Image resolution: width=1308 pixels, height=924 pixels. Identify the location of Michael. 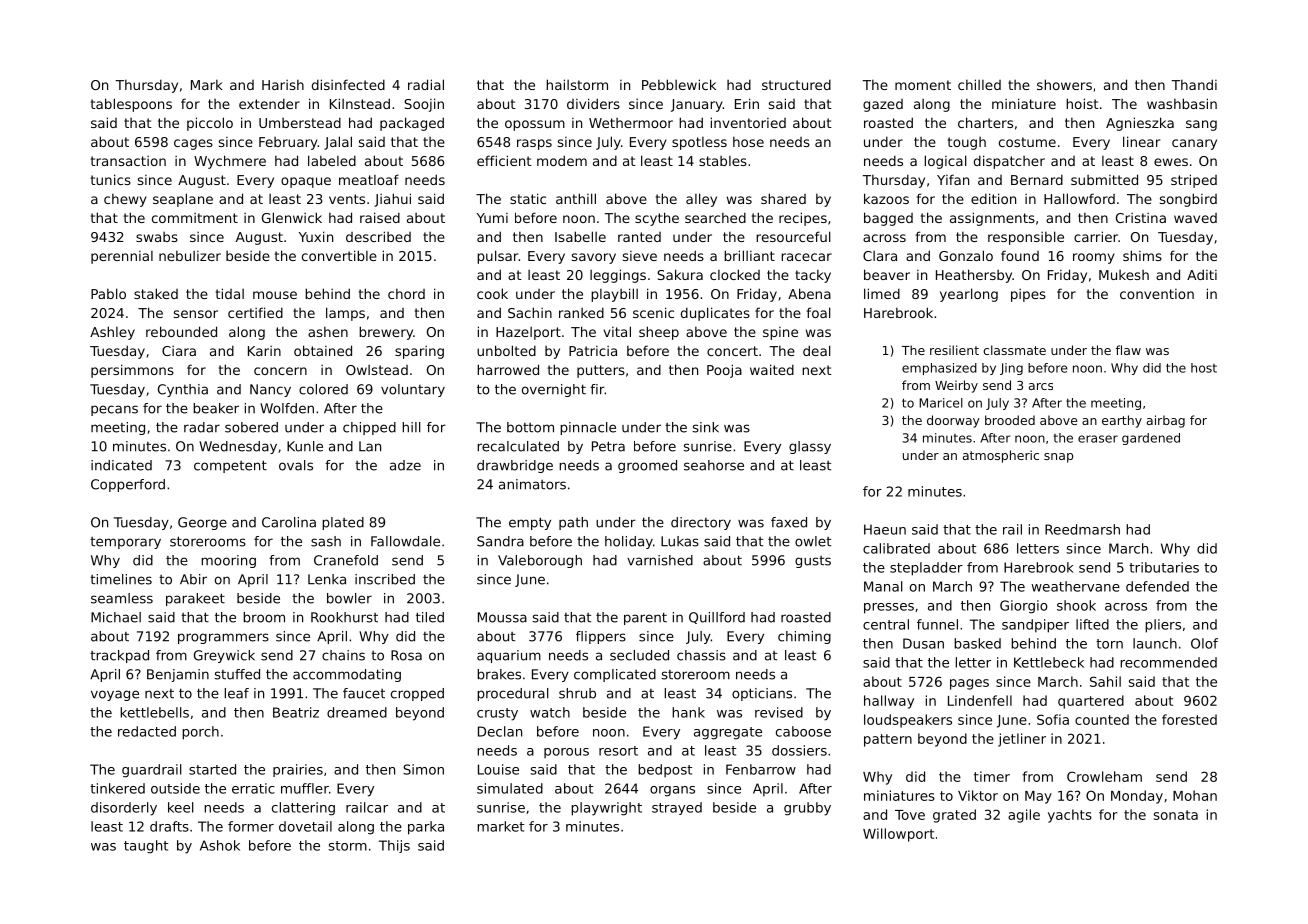
(116, 617).
